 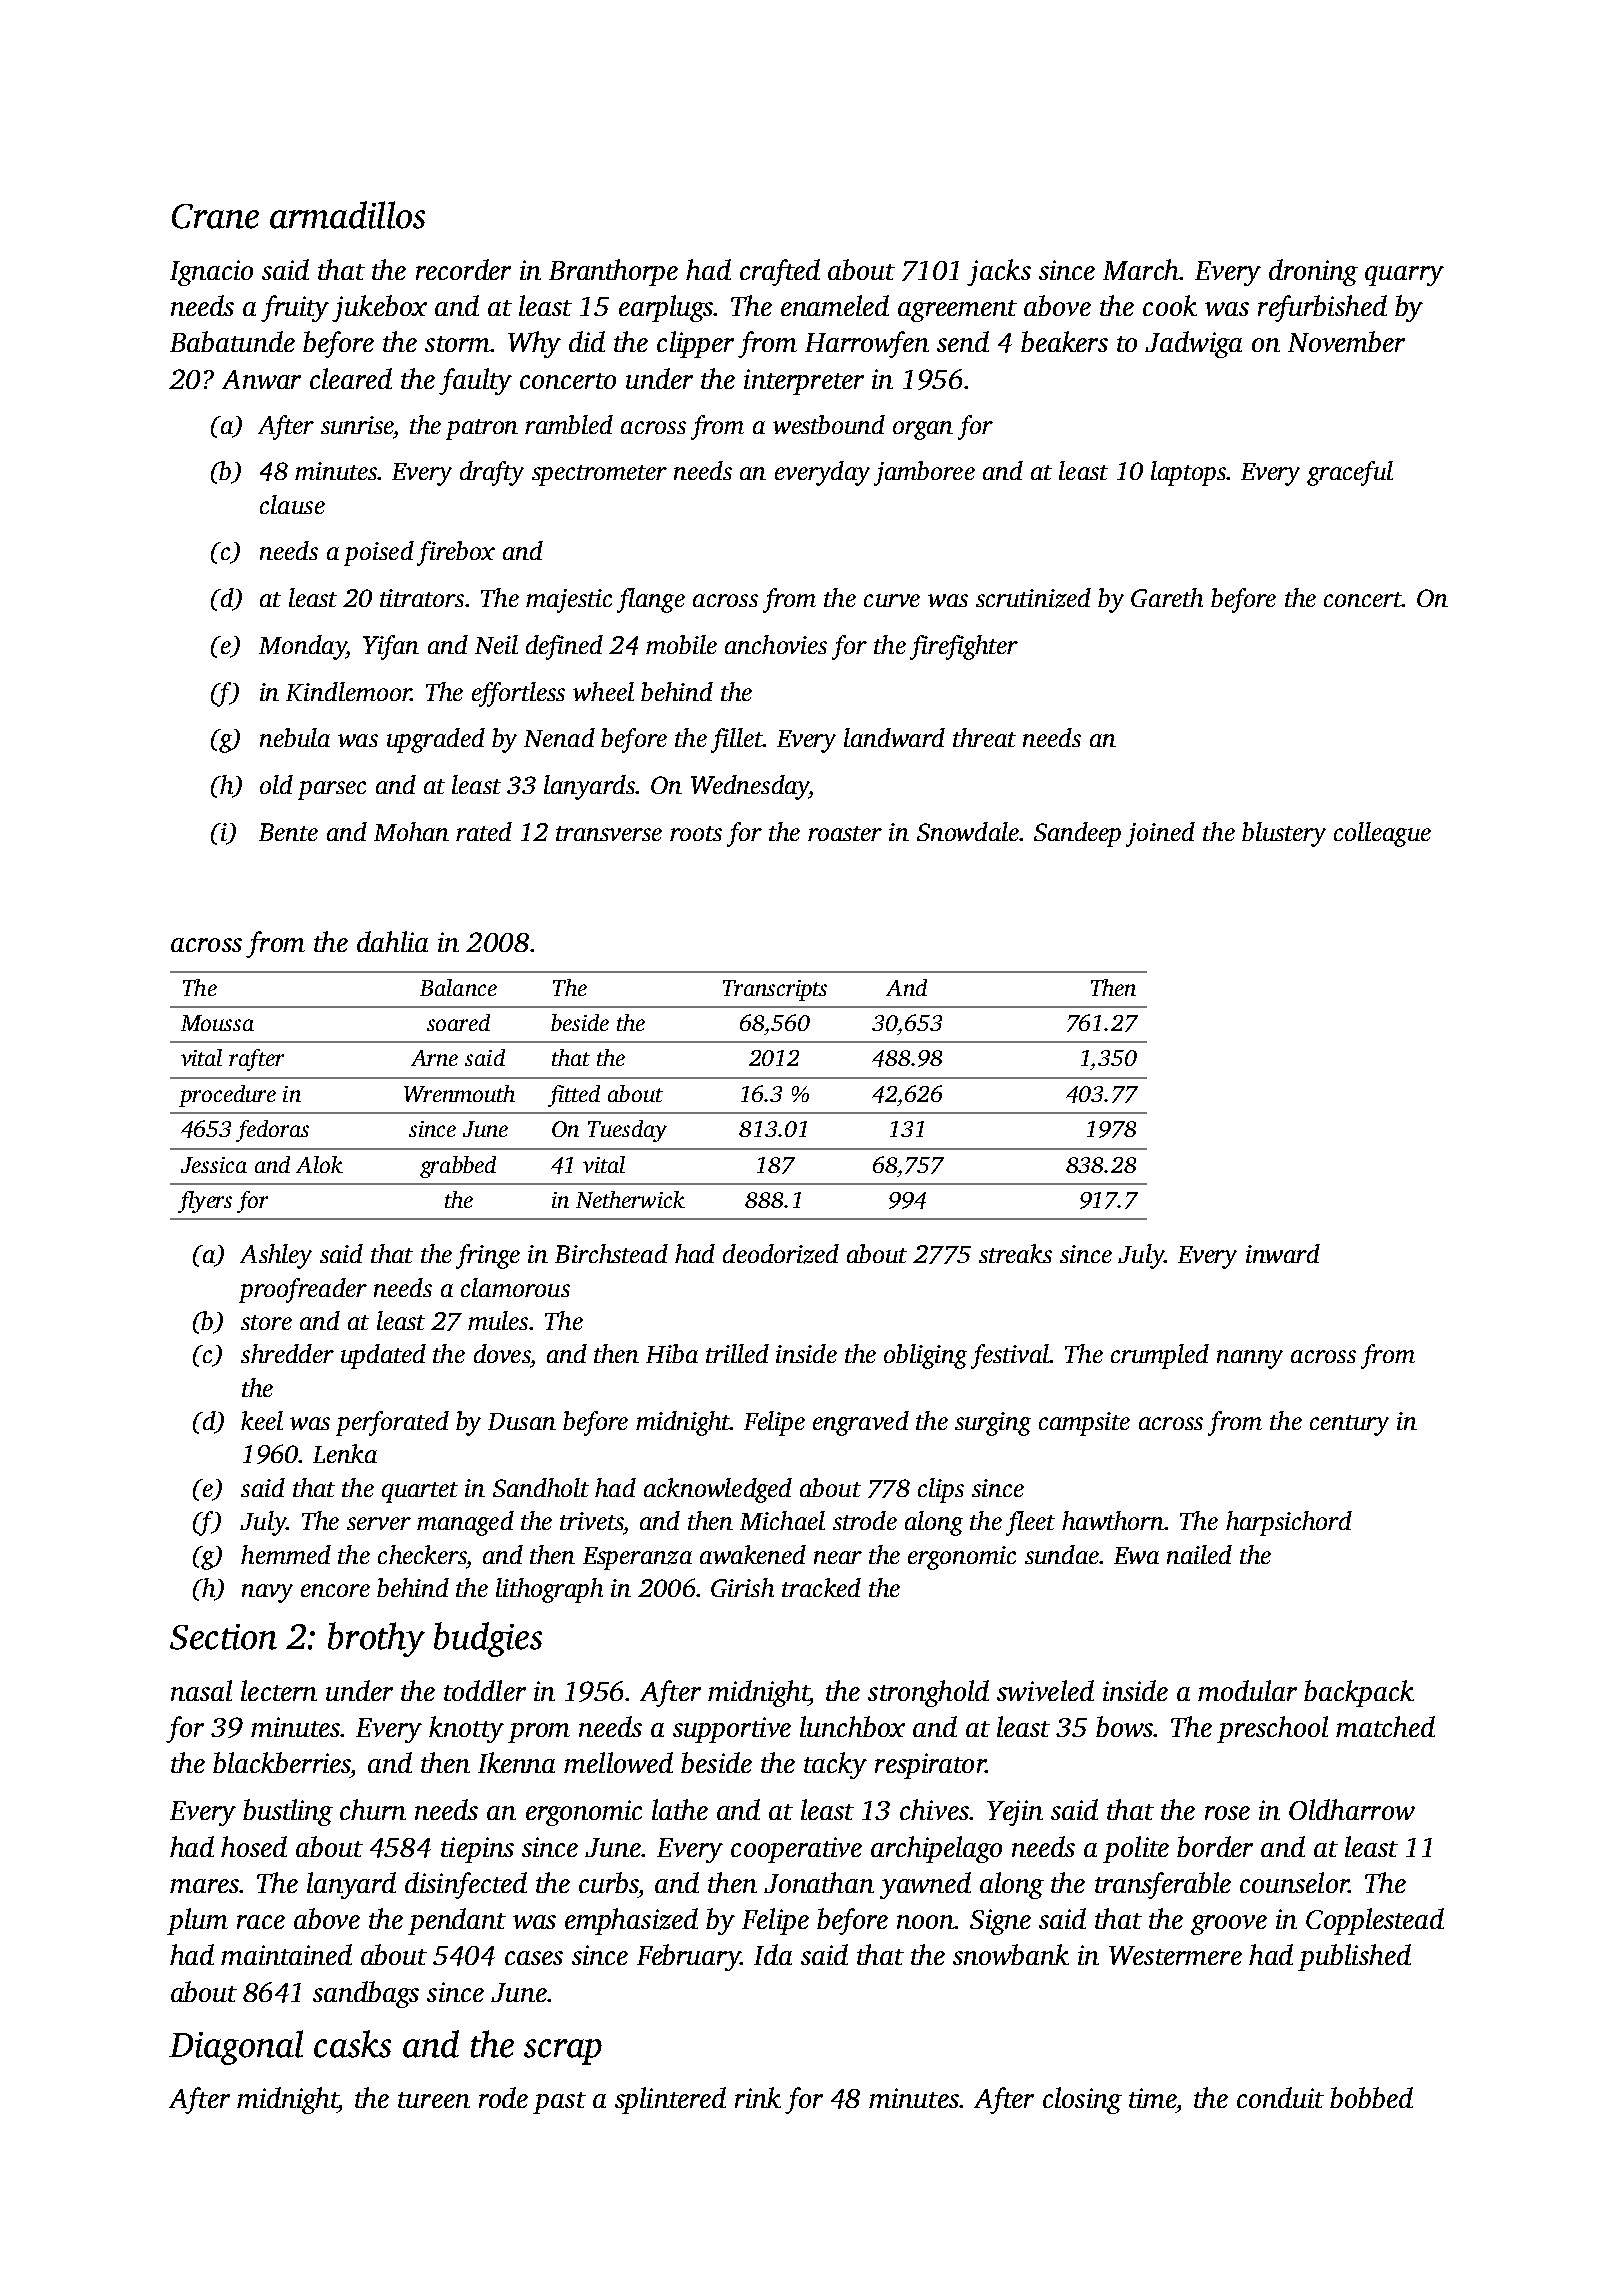 What do you see at coordinates (627, 1131) in the image?
I see `Tuesday` at bounding box center [627, 1131].
